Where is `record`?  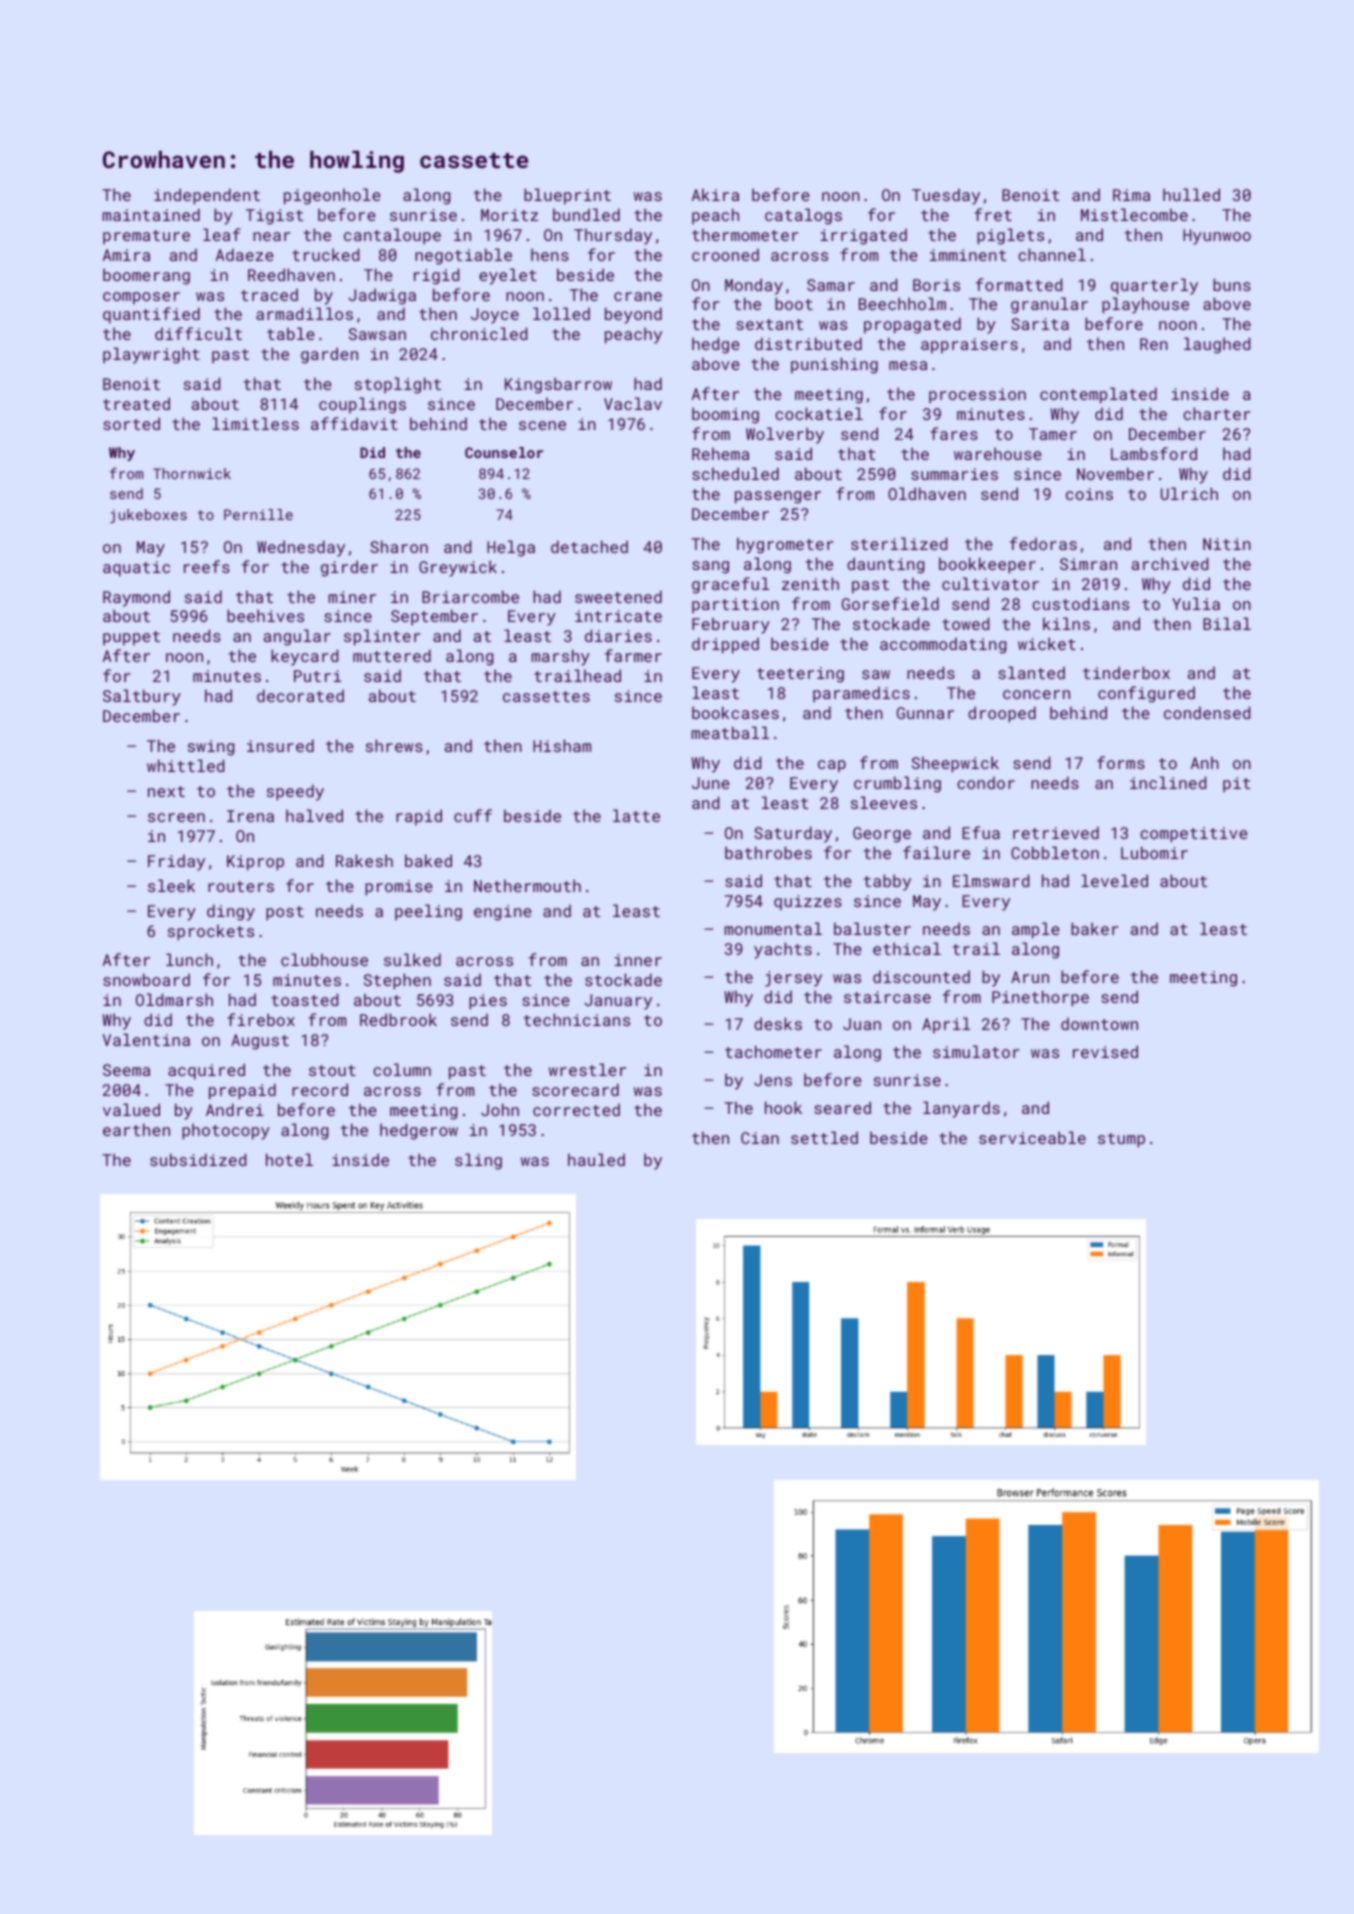 record is located at coordinates (320, 1089).
